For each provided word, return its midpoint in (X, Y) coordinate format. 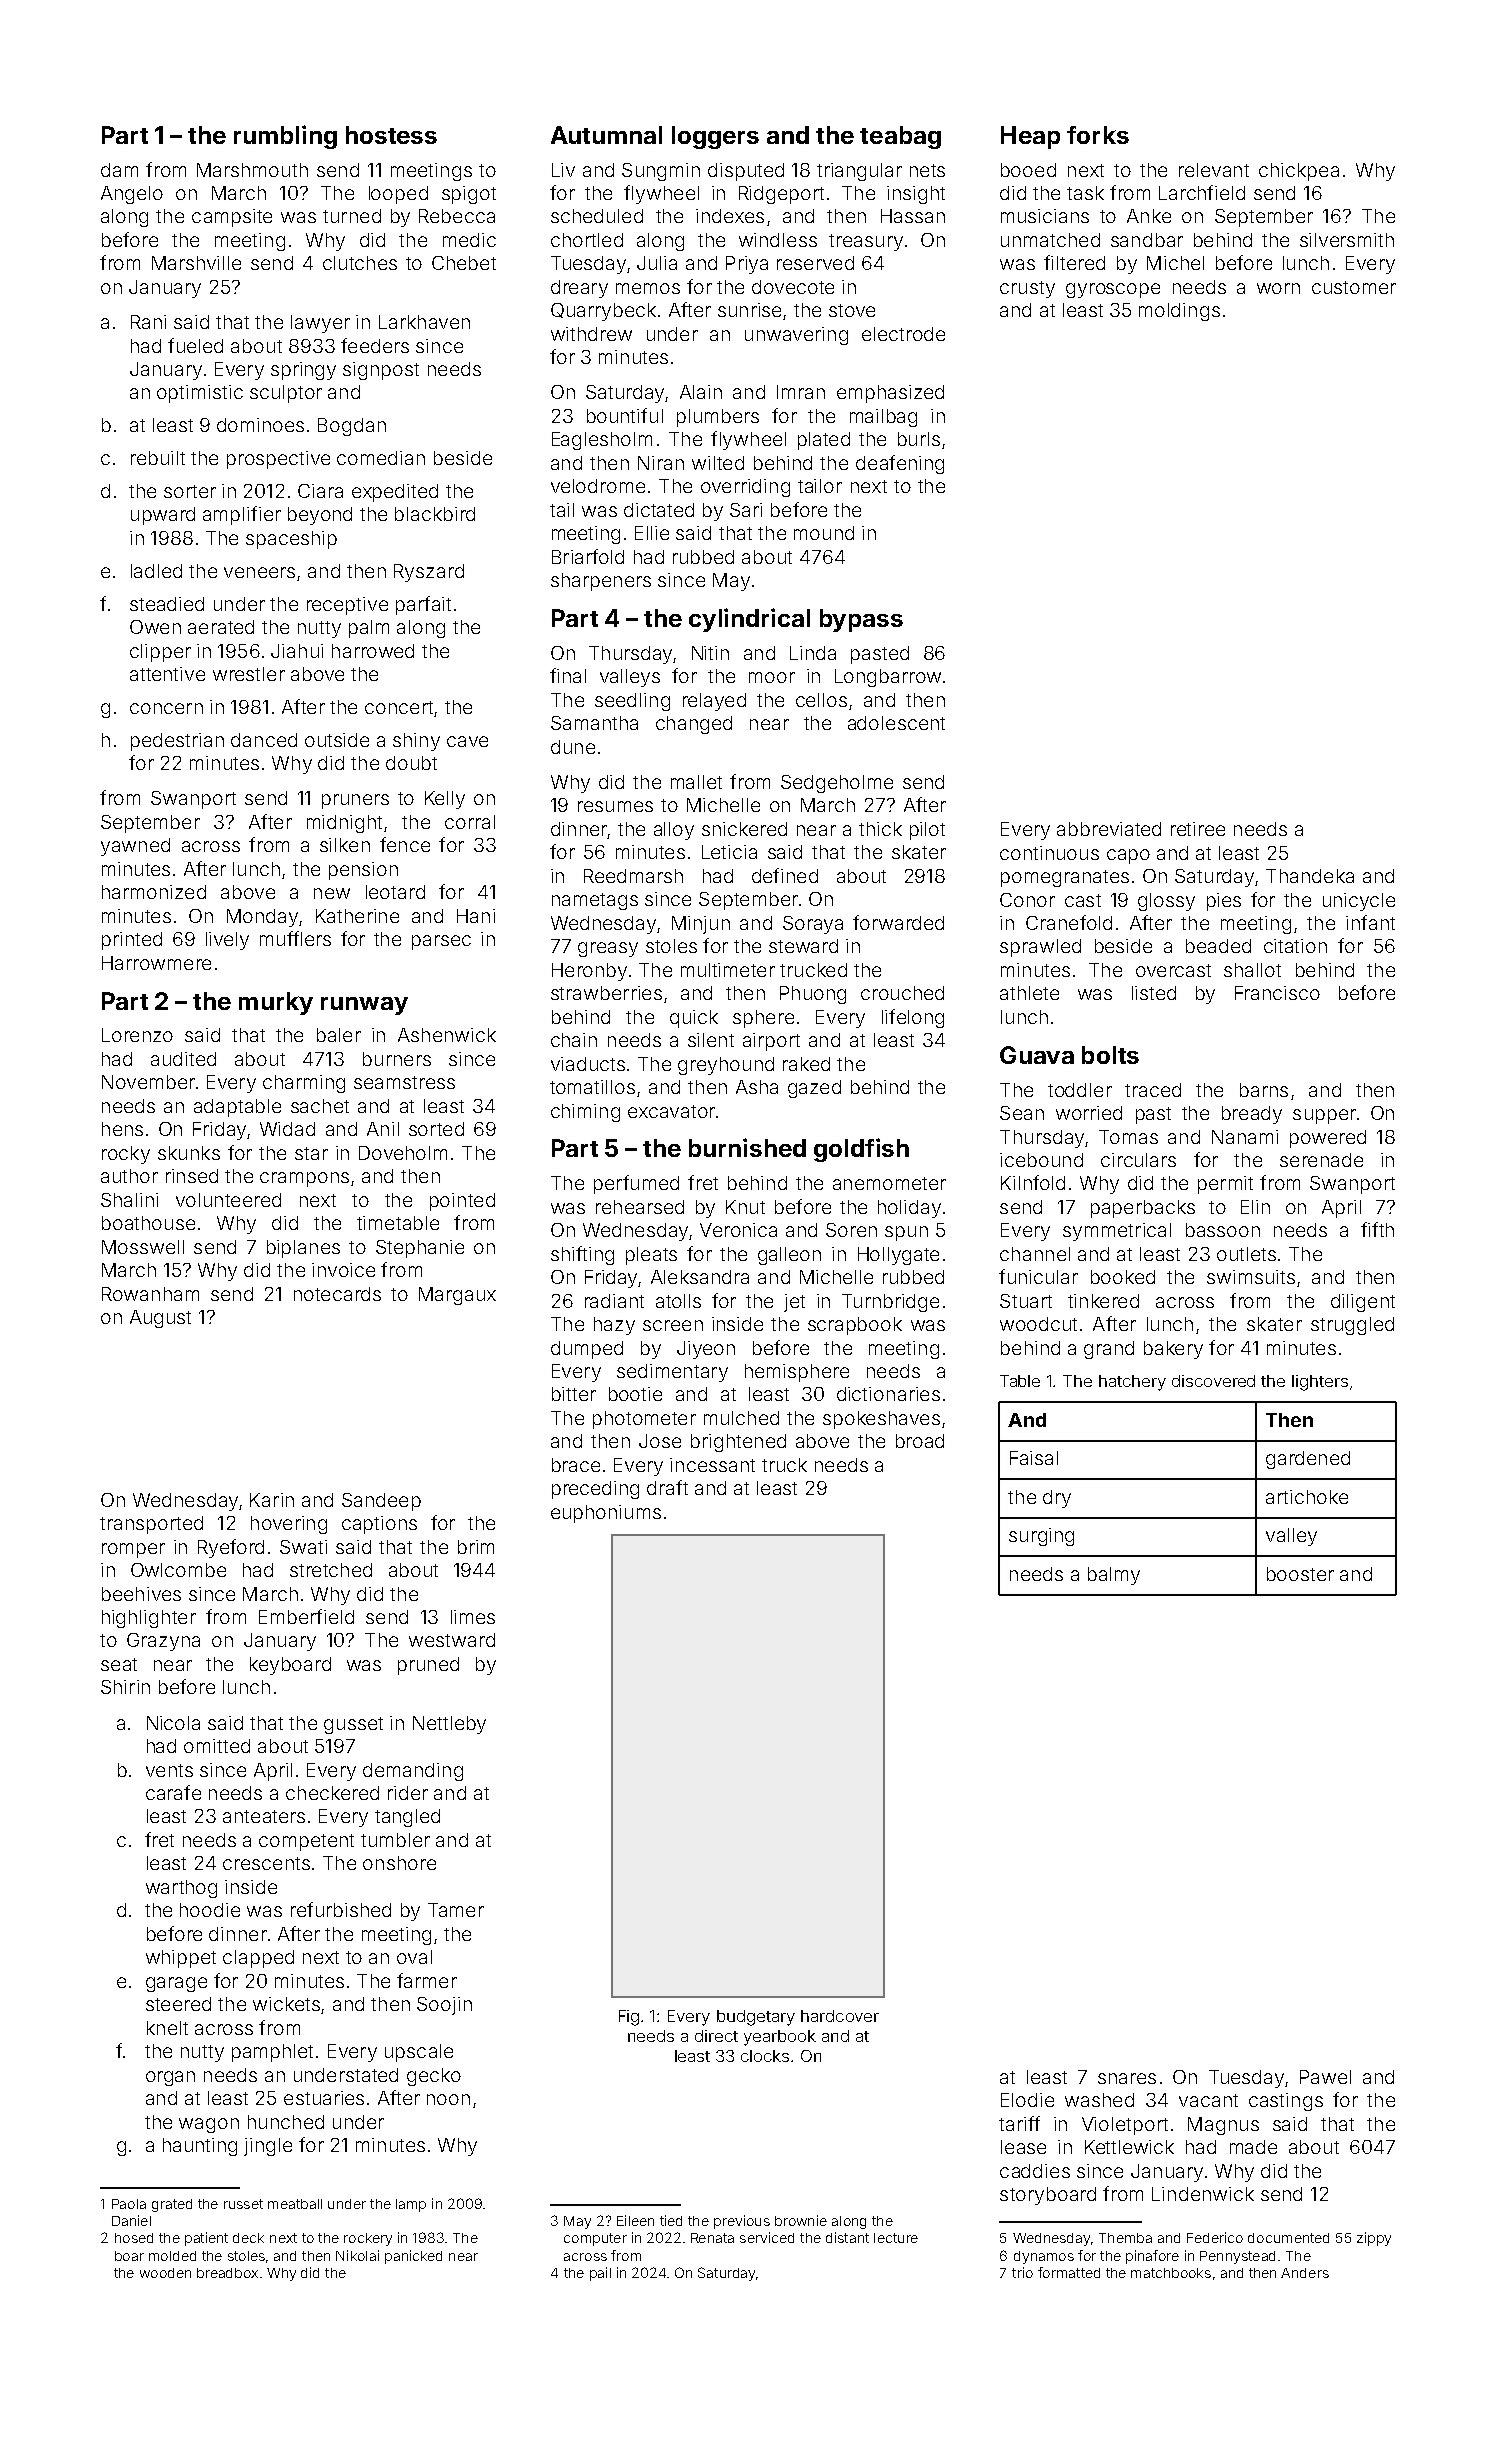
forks (1098, 135)
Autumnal (606, 135)
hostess (391, 135)
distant (847, 2237)
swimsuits (1251, 1277)
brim (476, 1547)
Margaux (457, 1296)
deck (248, 2238)
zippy (1374, 2239)
